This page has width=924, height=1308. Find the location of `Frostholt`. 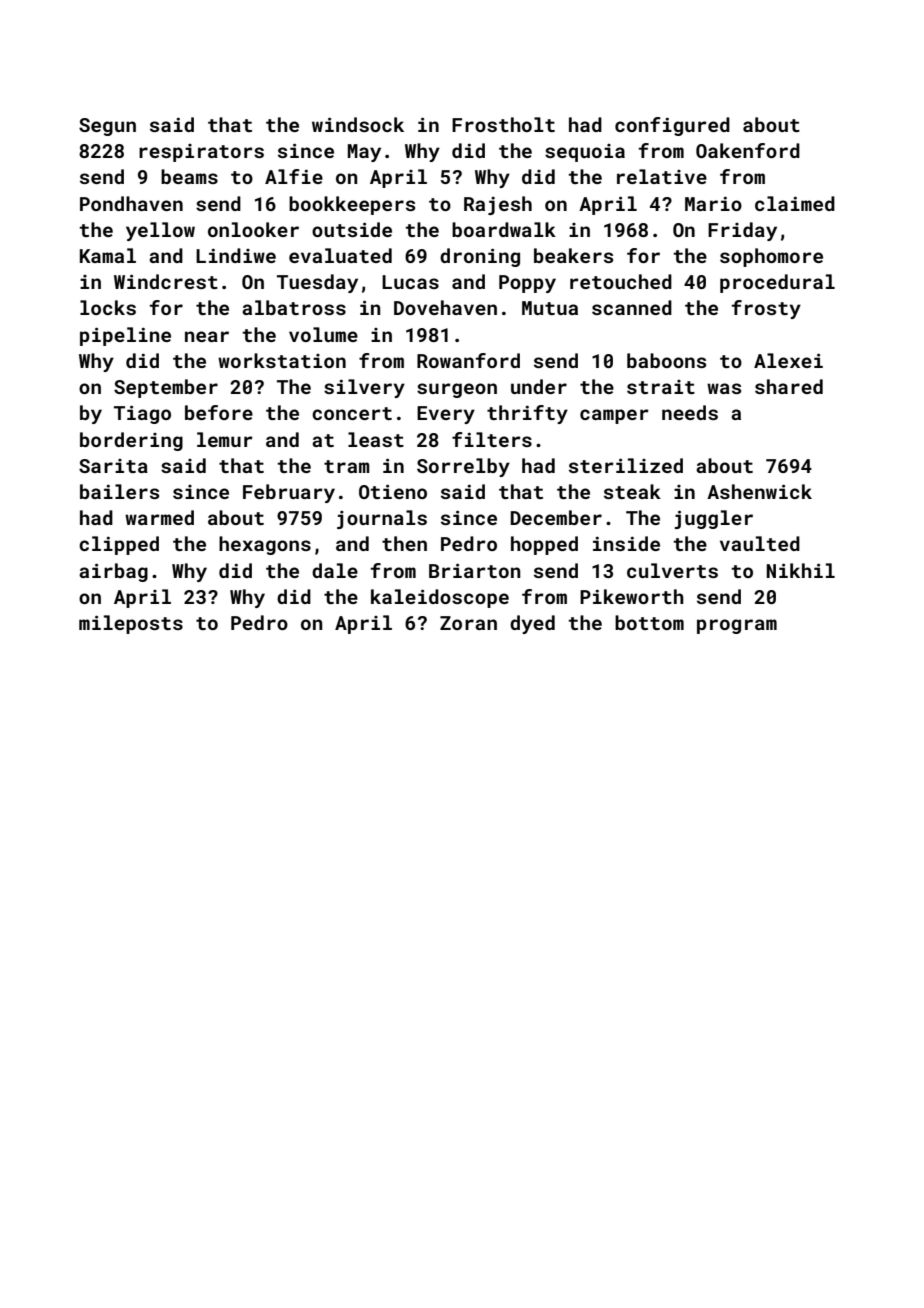

Frostholt is located at coordinates (503, 124).
